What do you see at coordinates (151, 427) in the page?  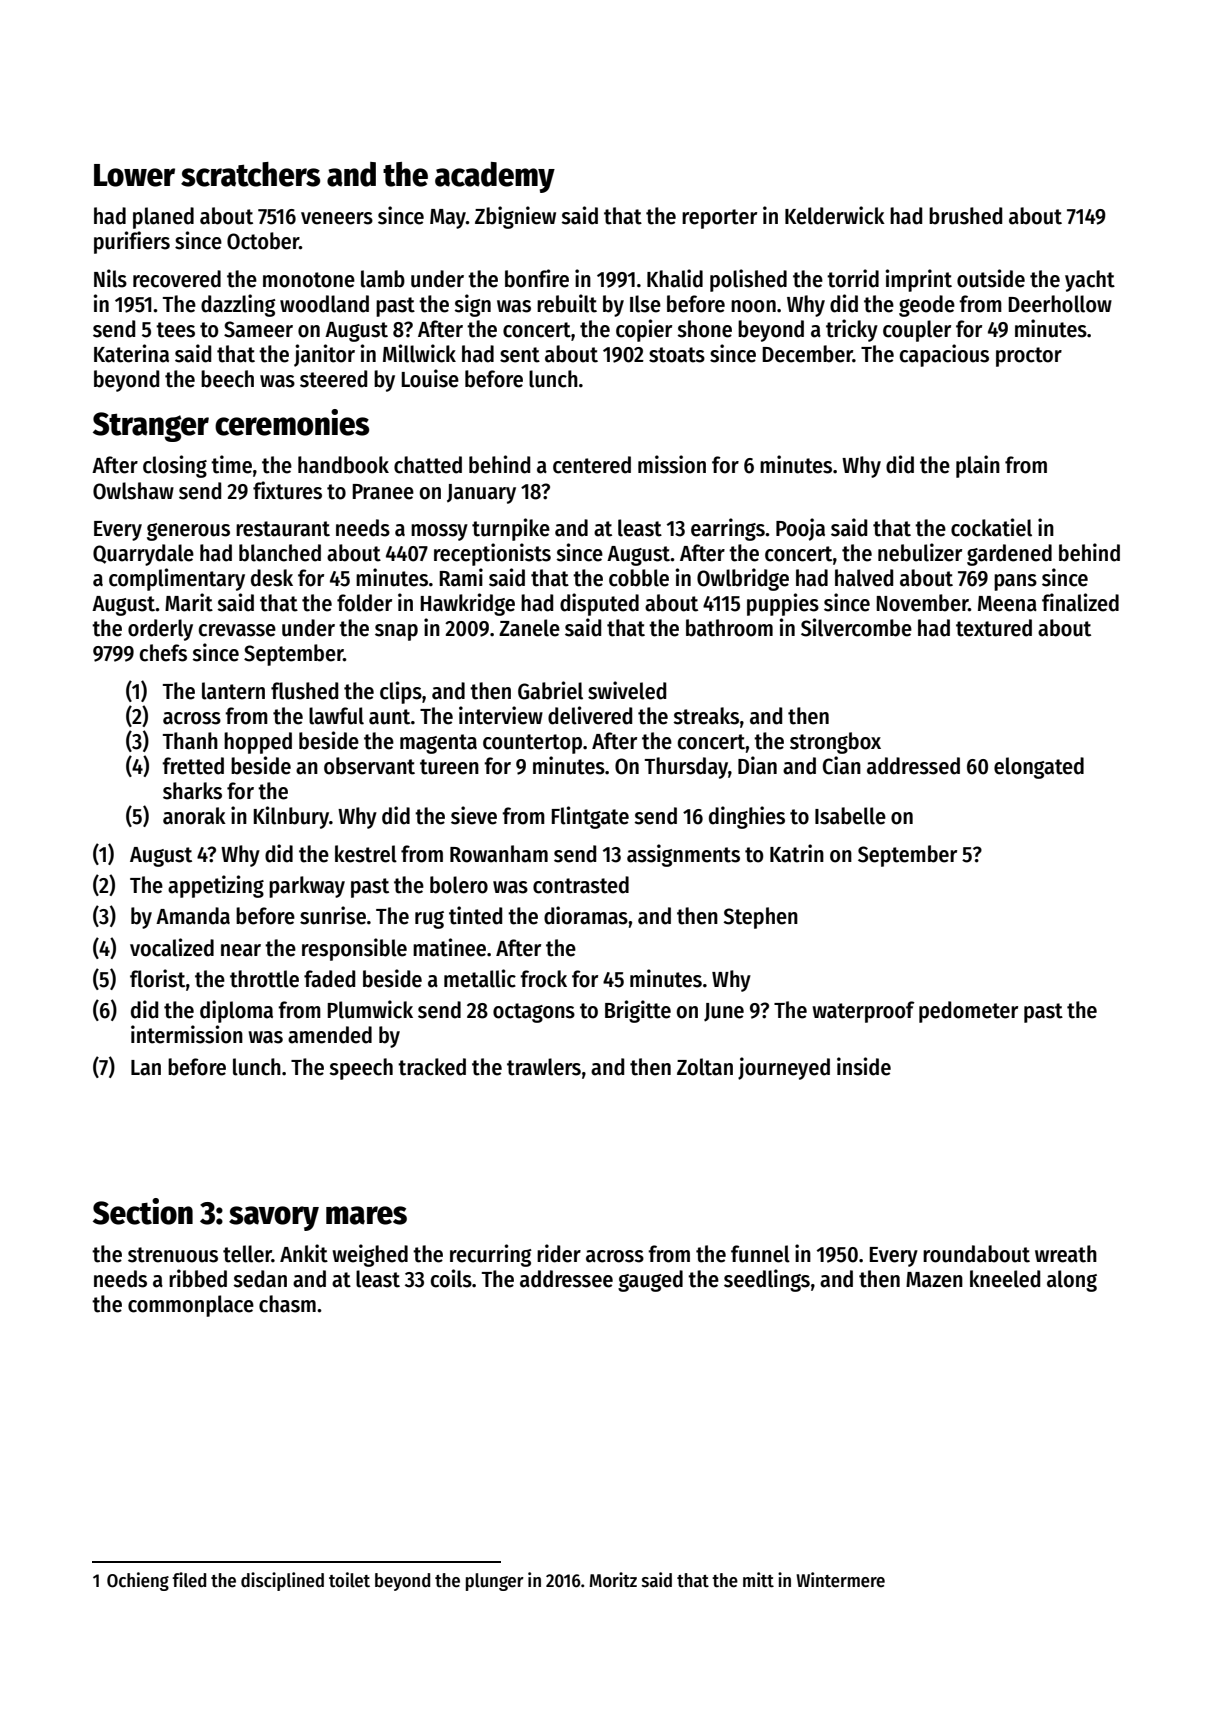 I see `Stranger` at bounding box center [151, 427].
